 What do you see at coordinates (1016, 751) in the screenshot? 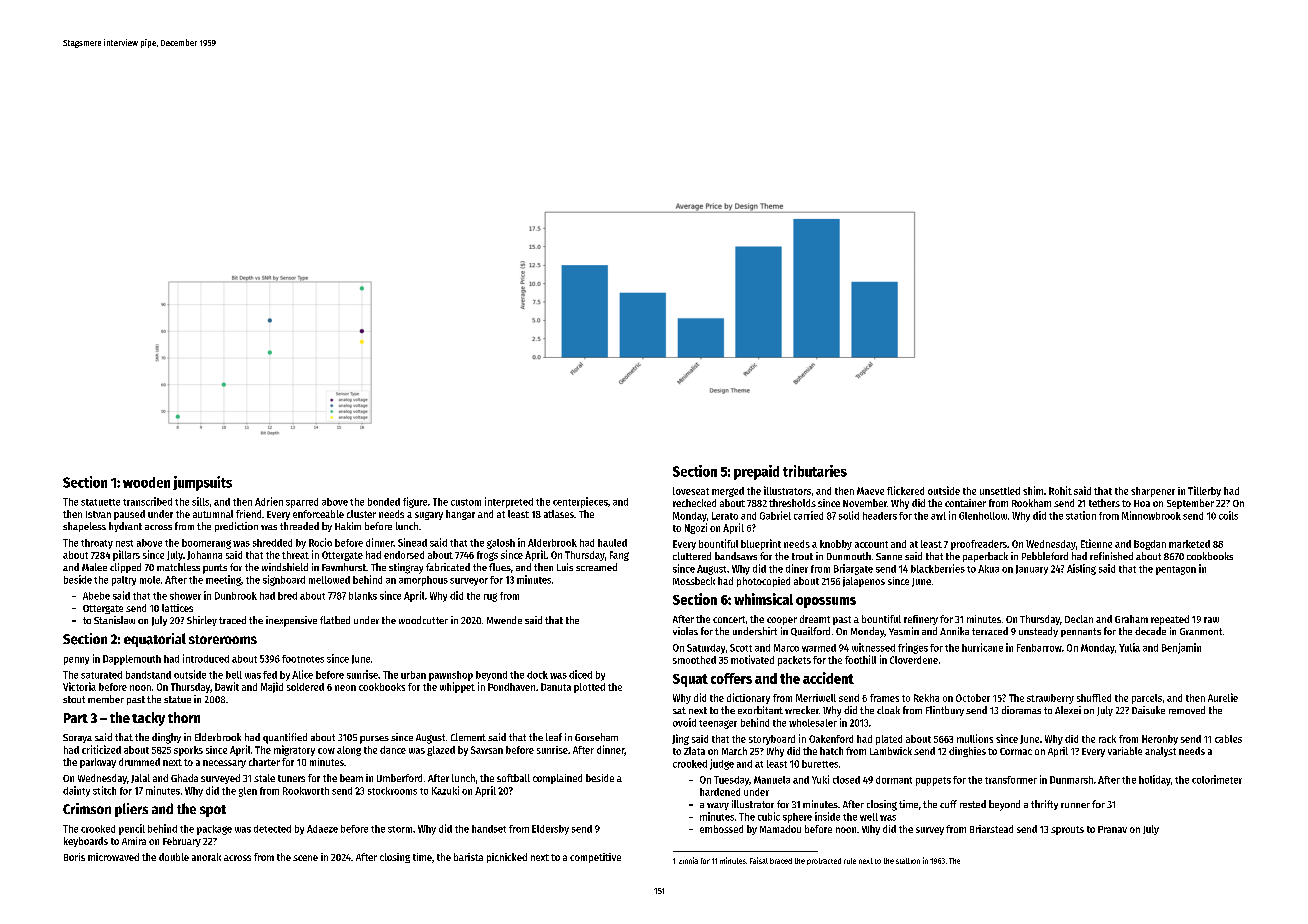
I see `Cormac` at bounding box center [1016, 751].
